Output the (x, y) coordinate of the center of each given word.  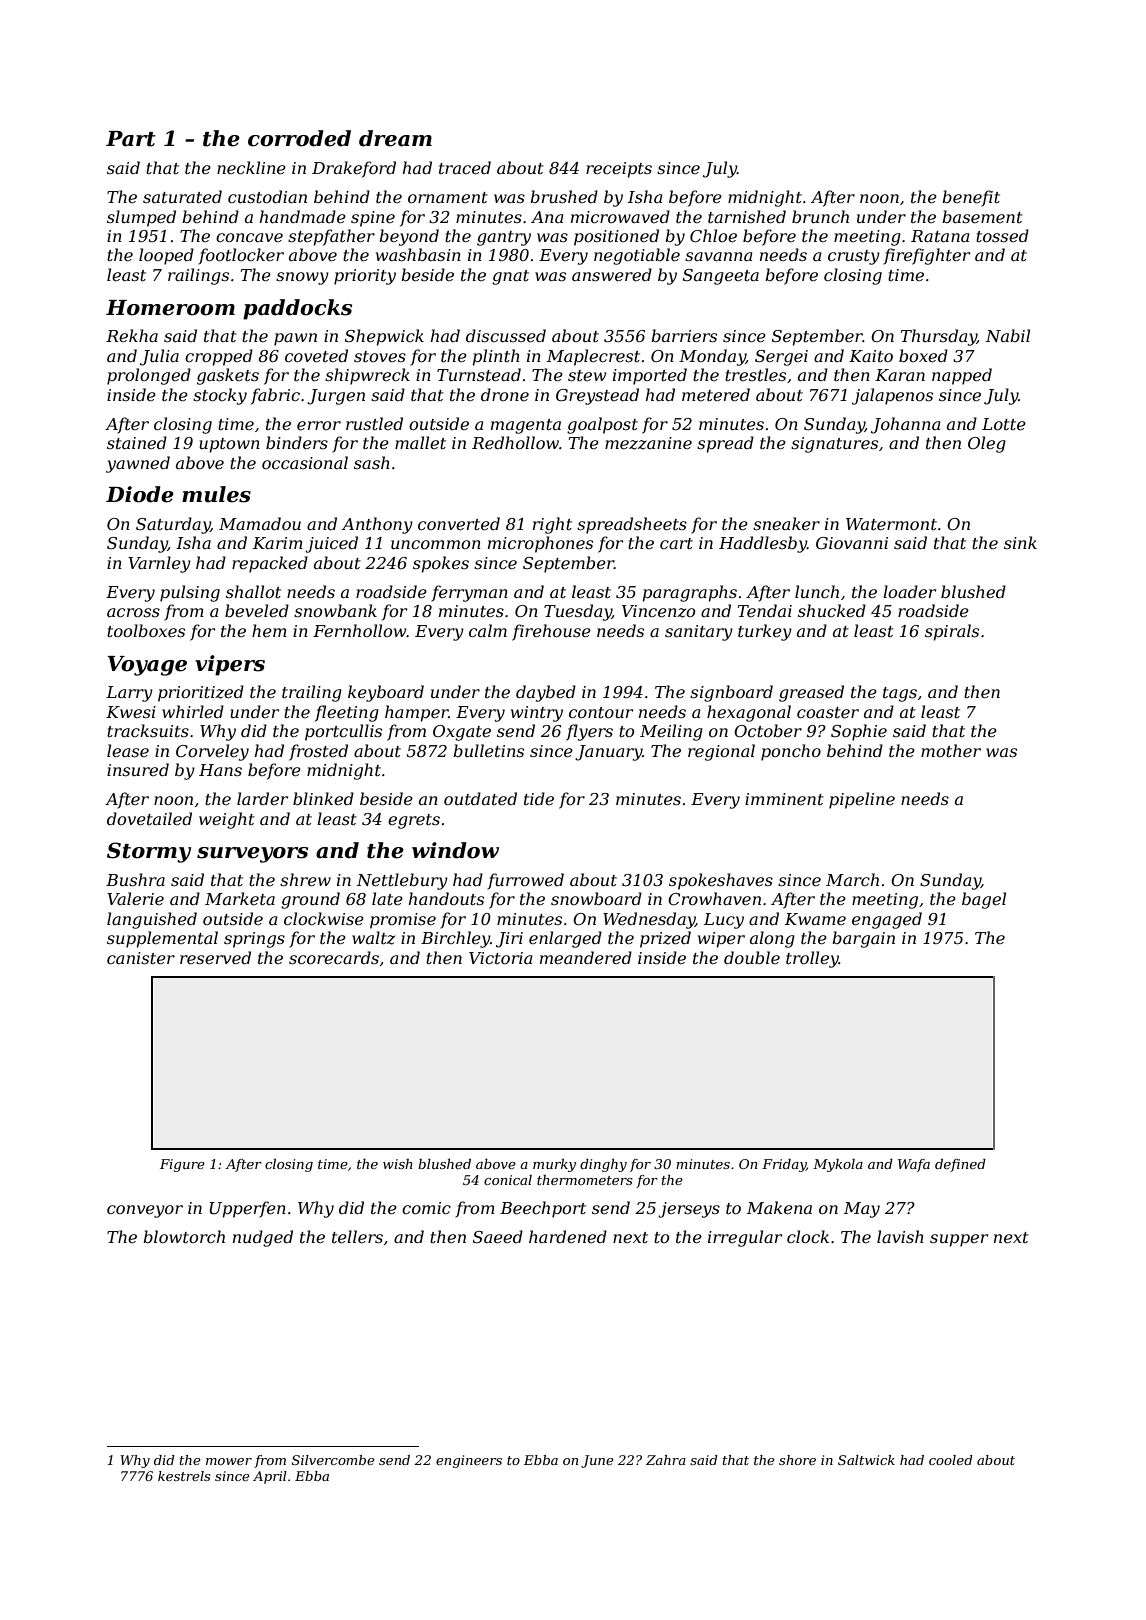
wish (398, 1164)
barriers (684, 335)
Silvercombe (333, 1460)
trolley (812, 959)
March (852, 879)
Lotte (1004, 424)
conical (508, 1180)
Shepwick (384, 337)
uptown (229, 445)
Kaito (871, 356)
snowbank (335, 610)
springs (254, 940)
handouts (446, 898)
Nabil (1007, 335)
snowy (302, 278)
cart (676, 543)
